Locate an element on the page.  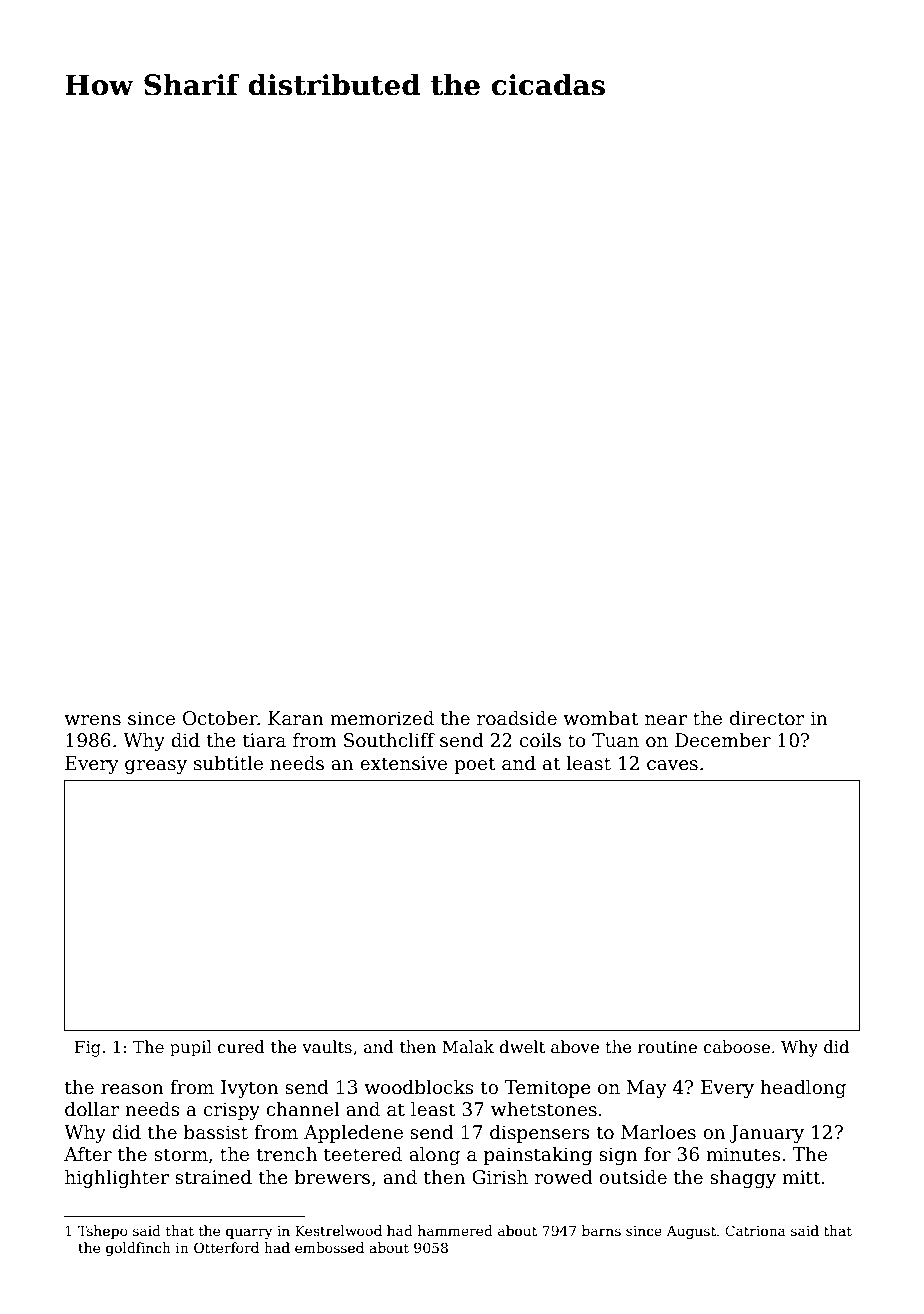
caboose is located at coordinates (737, 1047).
